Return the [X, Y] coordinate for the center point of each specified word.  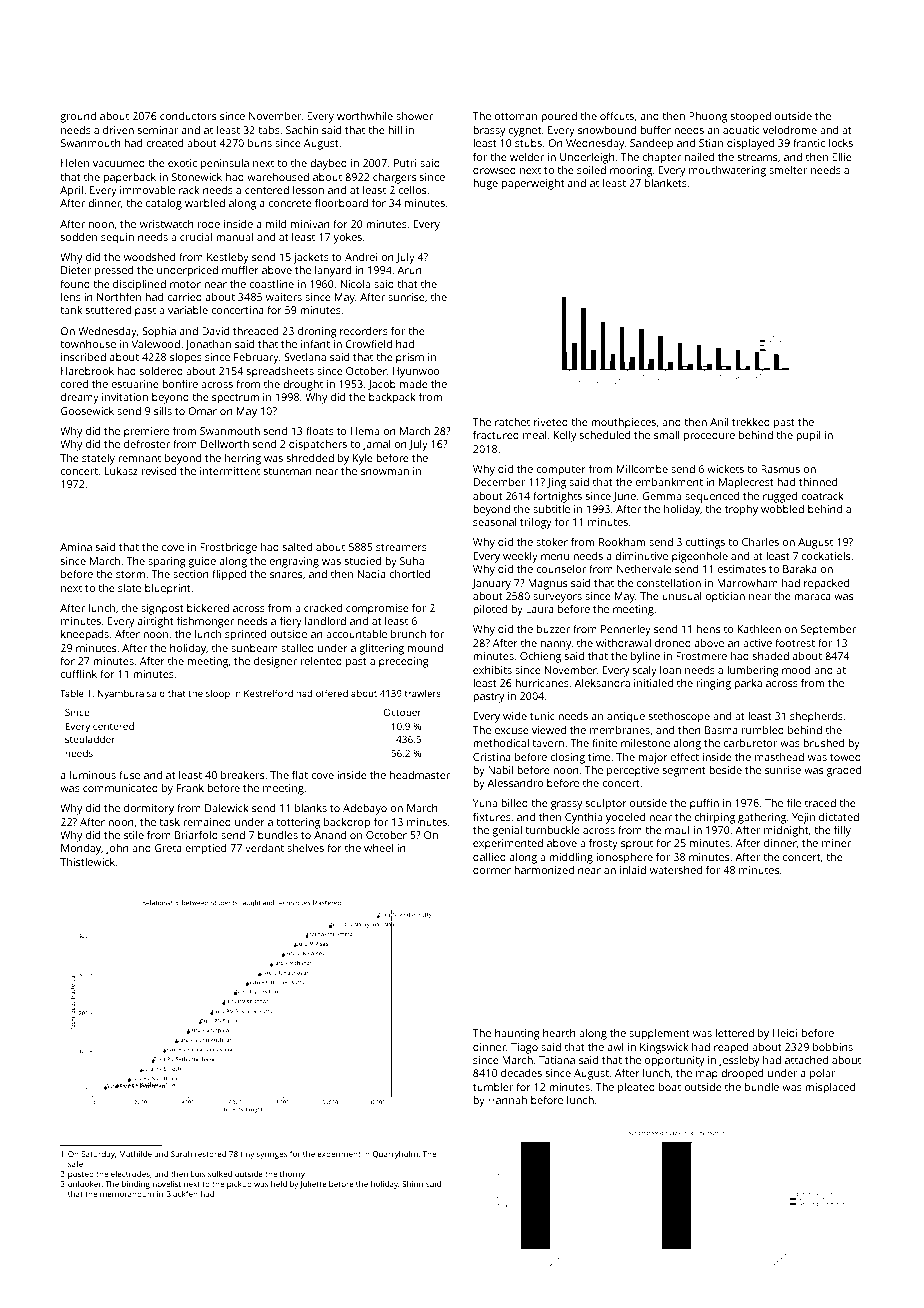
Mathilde [135, 1154]
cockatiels [826, 556]
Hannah [507, 1100]
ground [78, 117]
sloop [218, 694]
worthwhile [365, 116]
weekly [520, 557]
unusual [682, 596]
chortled [409, 574]
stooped [751, 117]
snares [286, 575]
